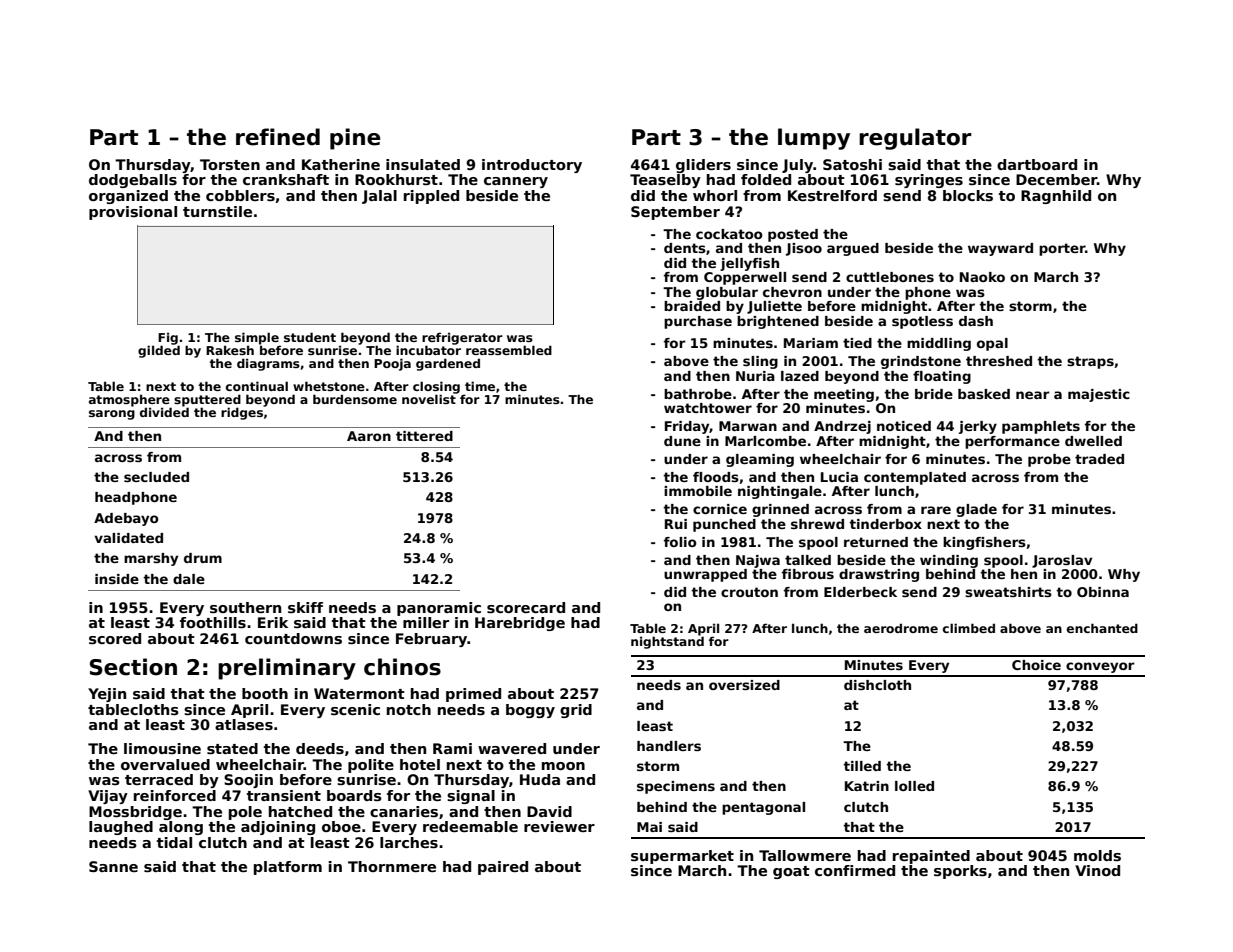 This screenshot has height=952, width=1233. Describe the element at coordinates (379, 197) in the screenshot. I see `Jalal` at that location.
